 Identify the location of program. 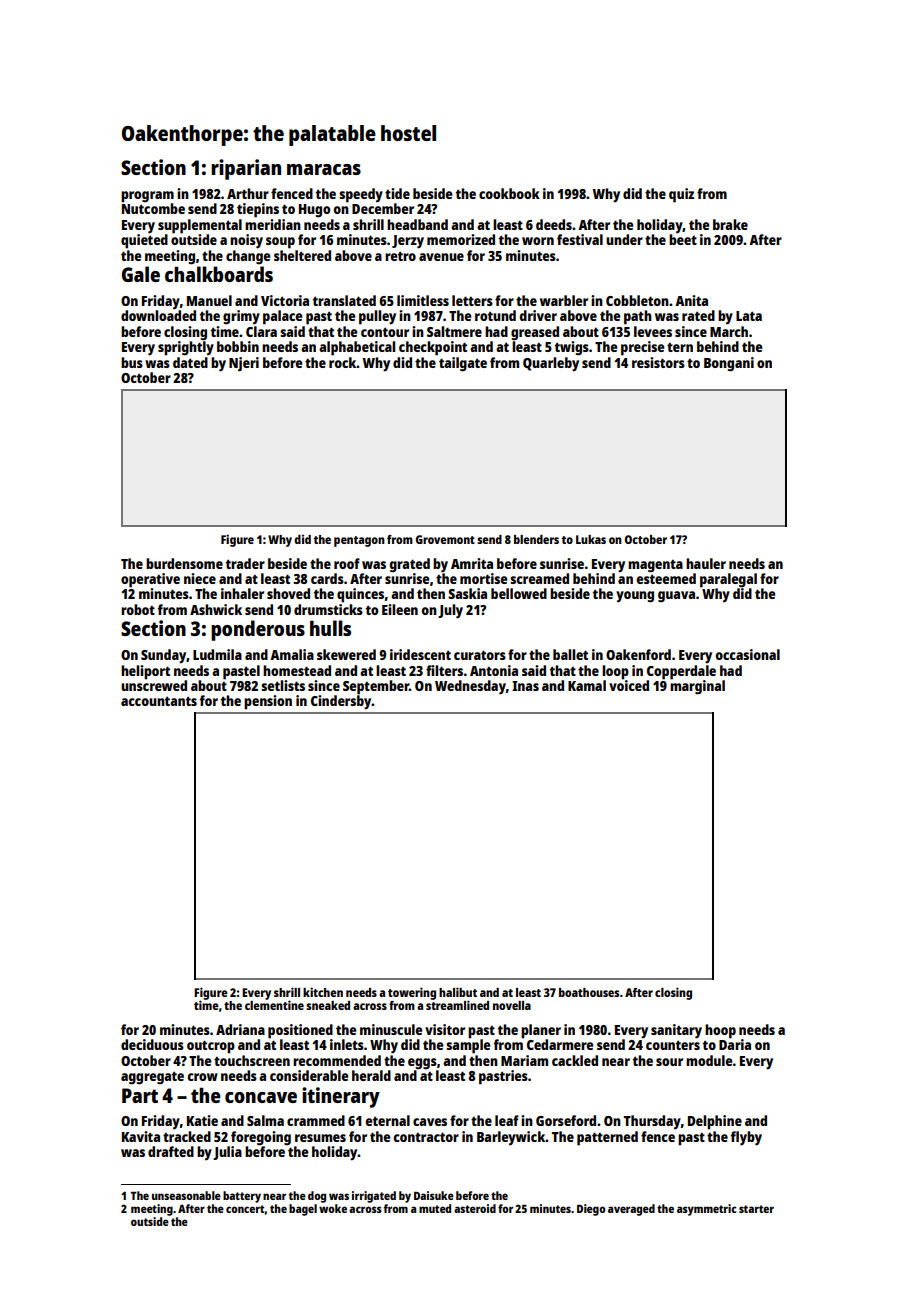
(147, 197).
